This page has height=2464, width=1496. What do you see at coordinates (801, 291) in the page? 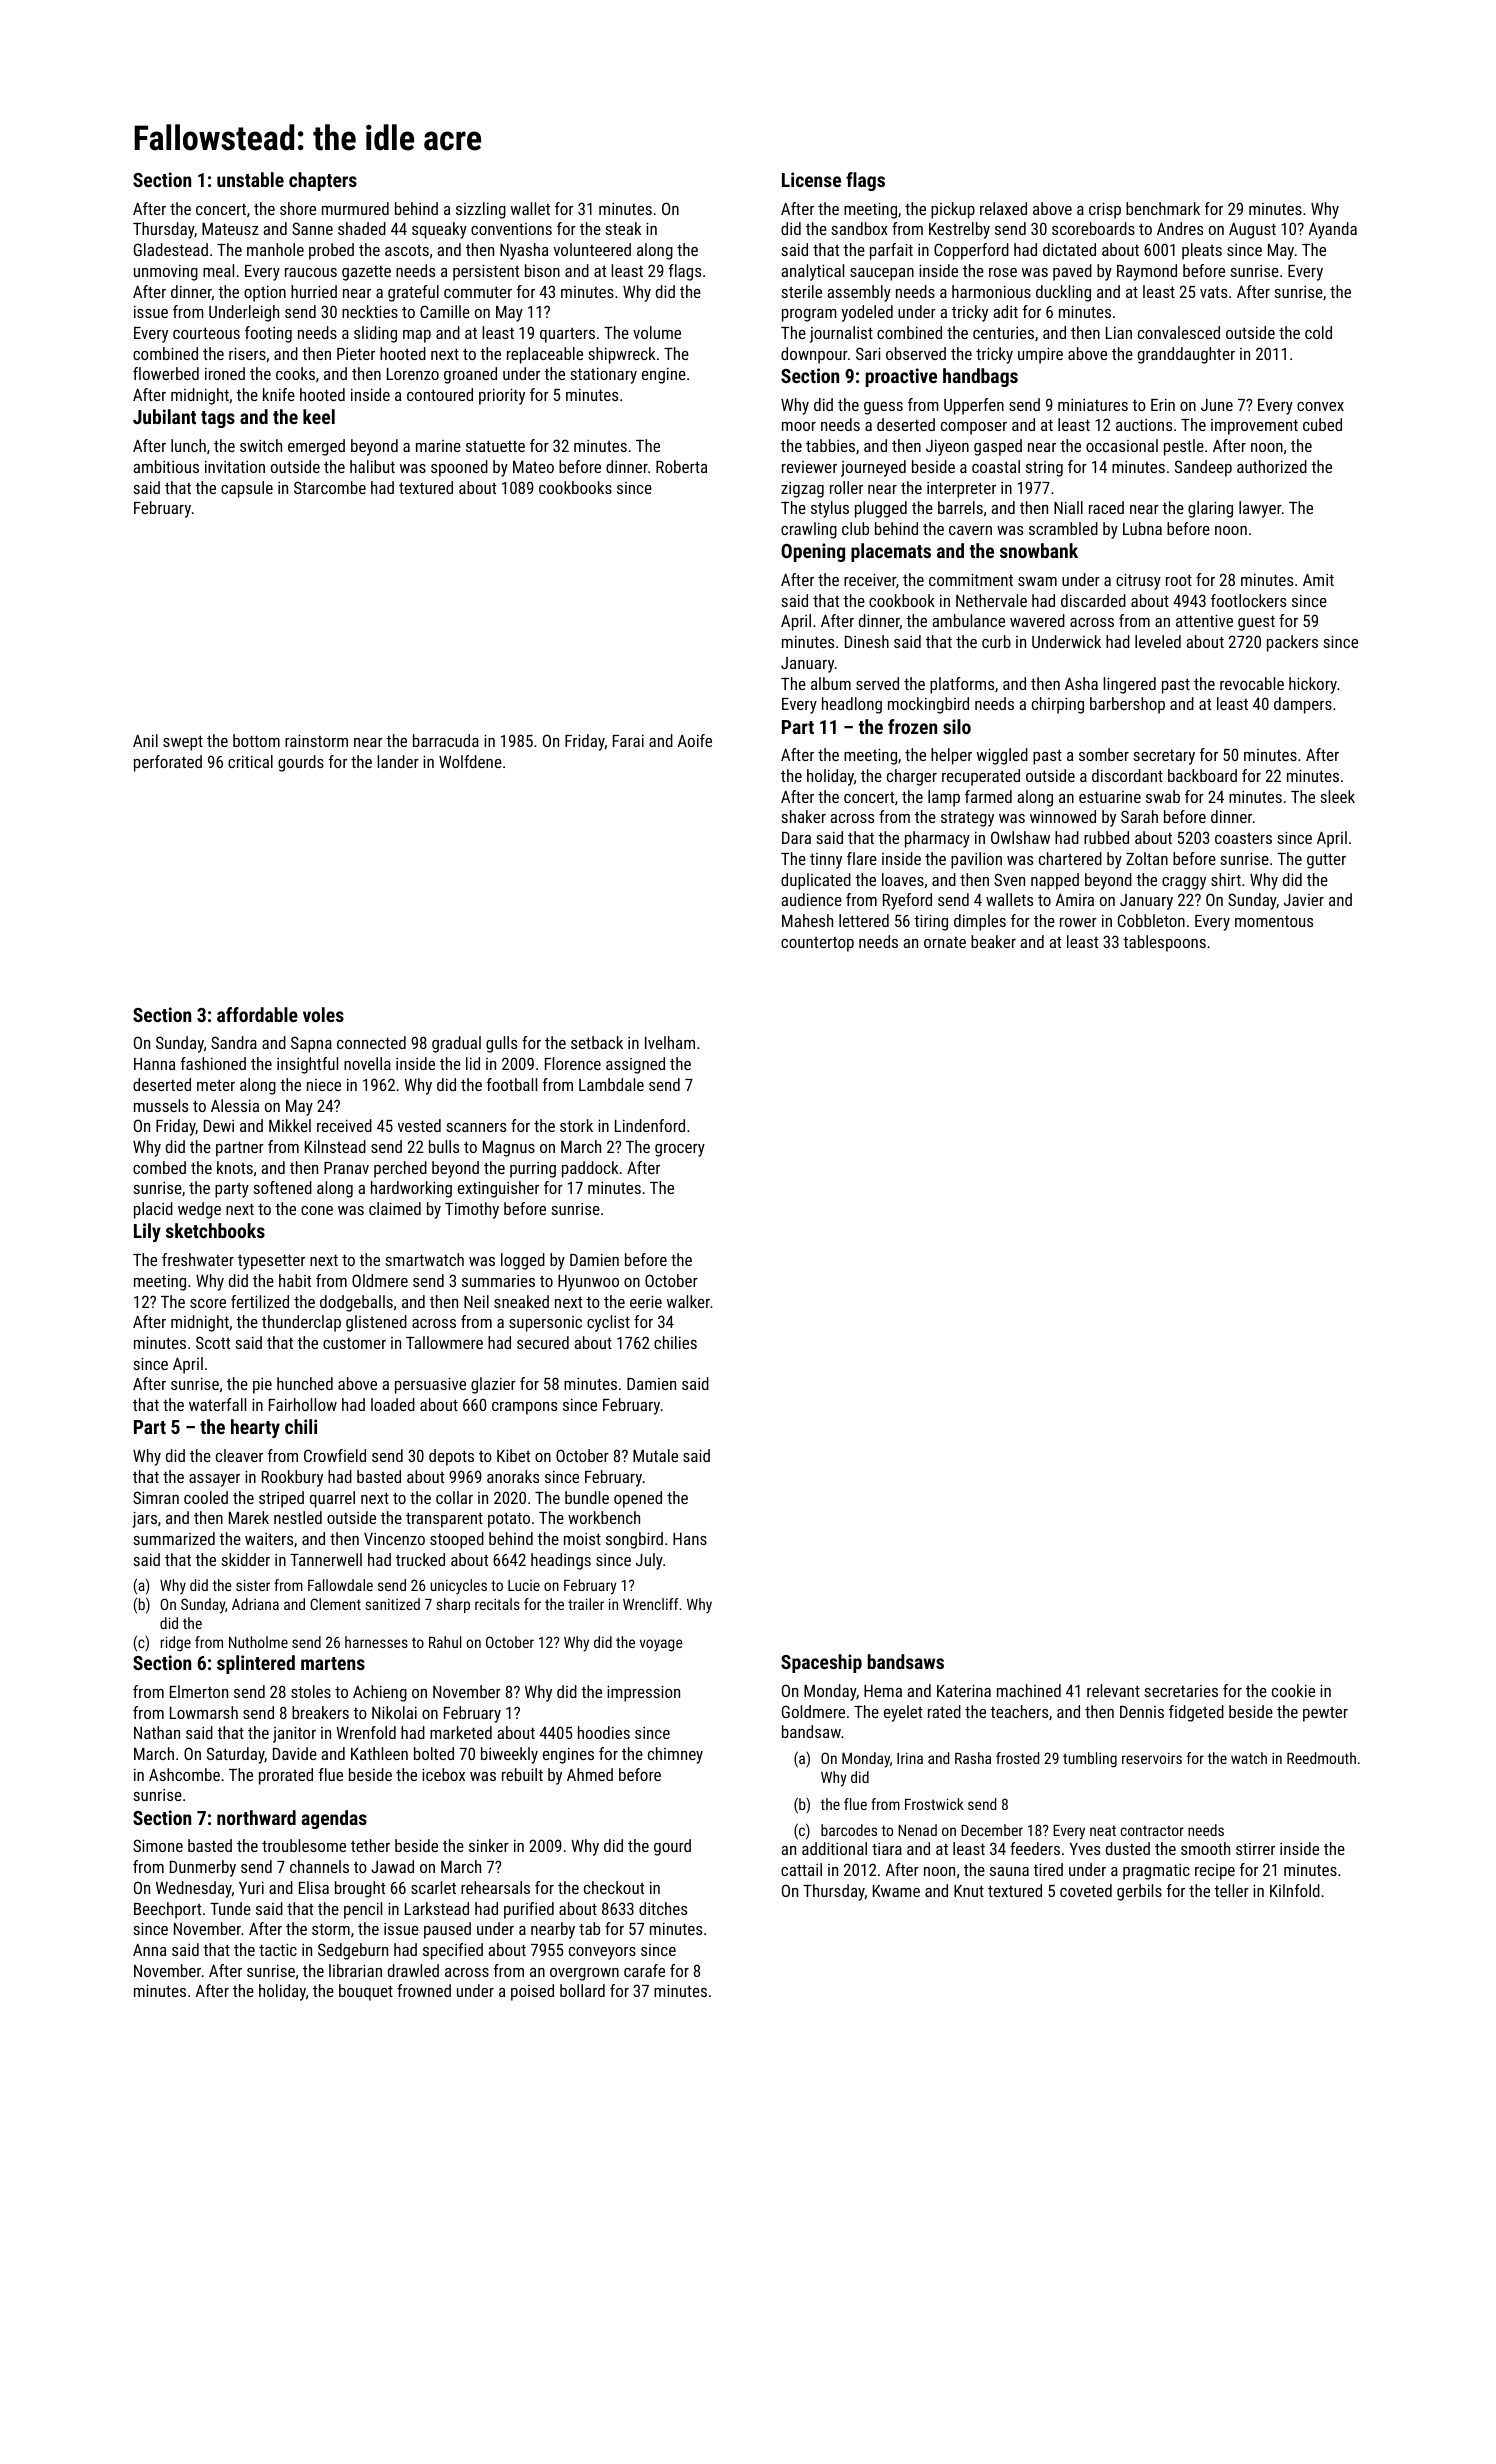
I see `sterile` at bounding box center [801, 291].
